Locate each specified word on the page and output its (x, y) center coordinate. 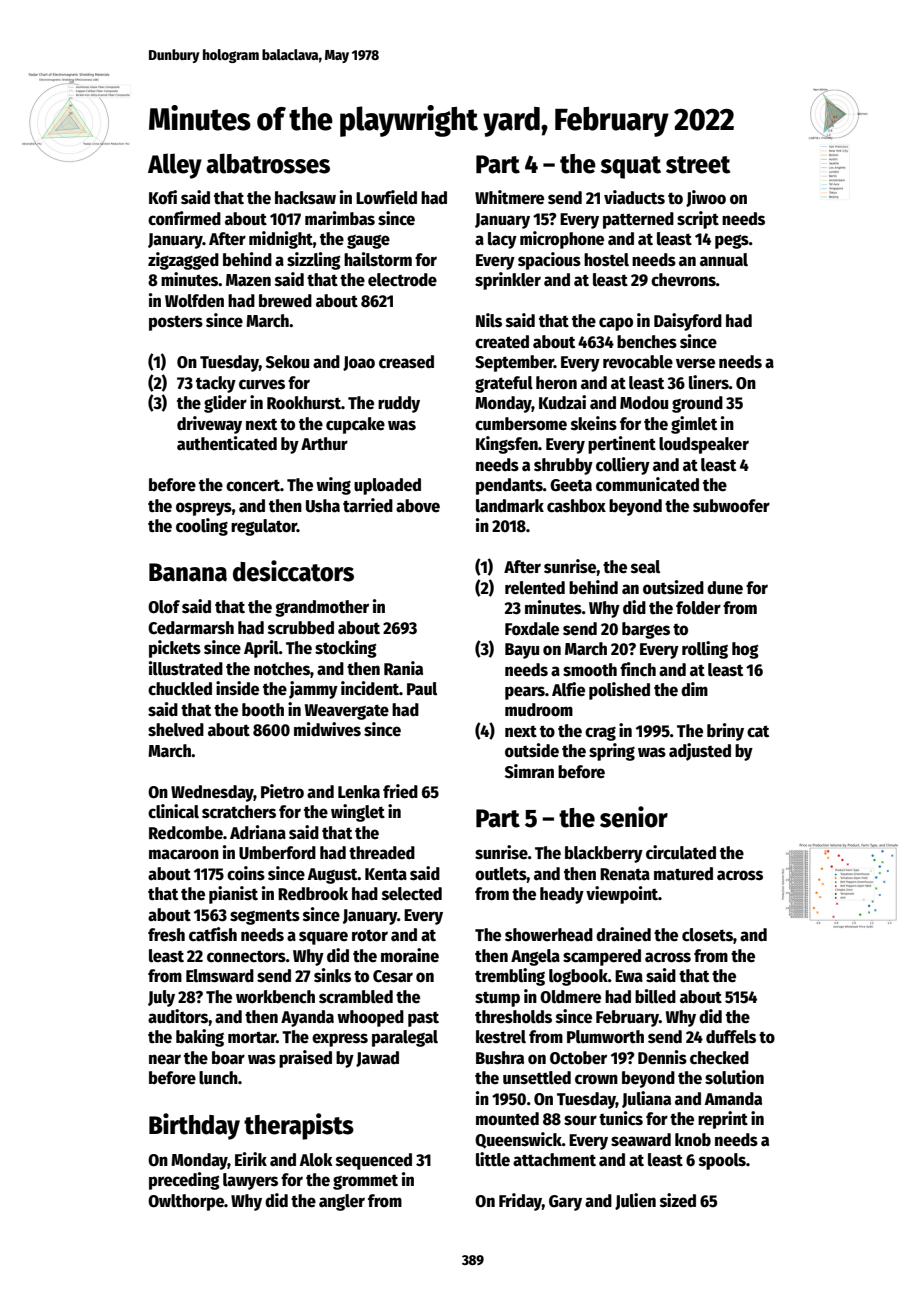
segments (265, 917)
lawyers (250, 1181)
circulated (681, 852)
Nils (489, 320)
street (698, 165)
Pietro (282, 791)
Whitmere (509, 197)
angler (342, 1202)
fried (400, 791)
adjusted (700, 752)
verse (695, 363)
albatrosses (268, 163)
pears (525, 693)
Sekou (287, 362)
